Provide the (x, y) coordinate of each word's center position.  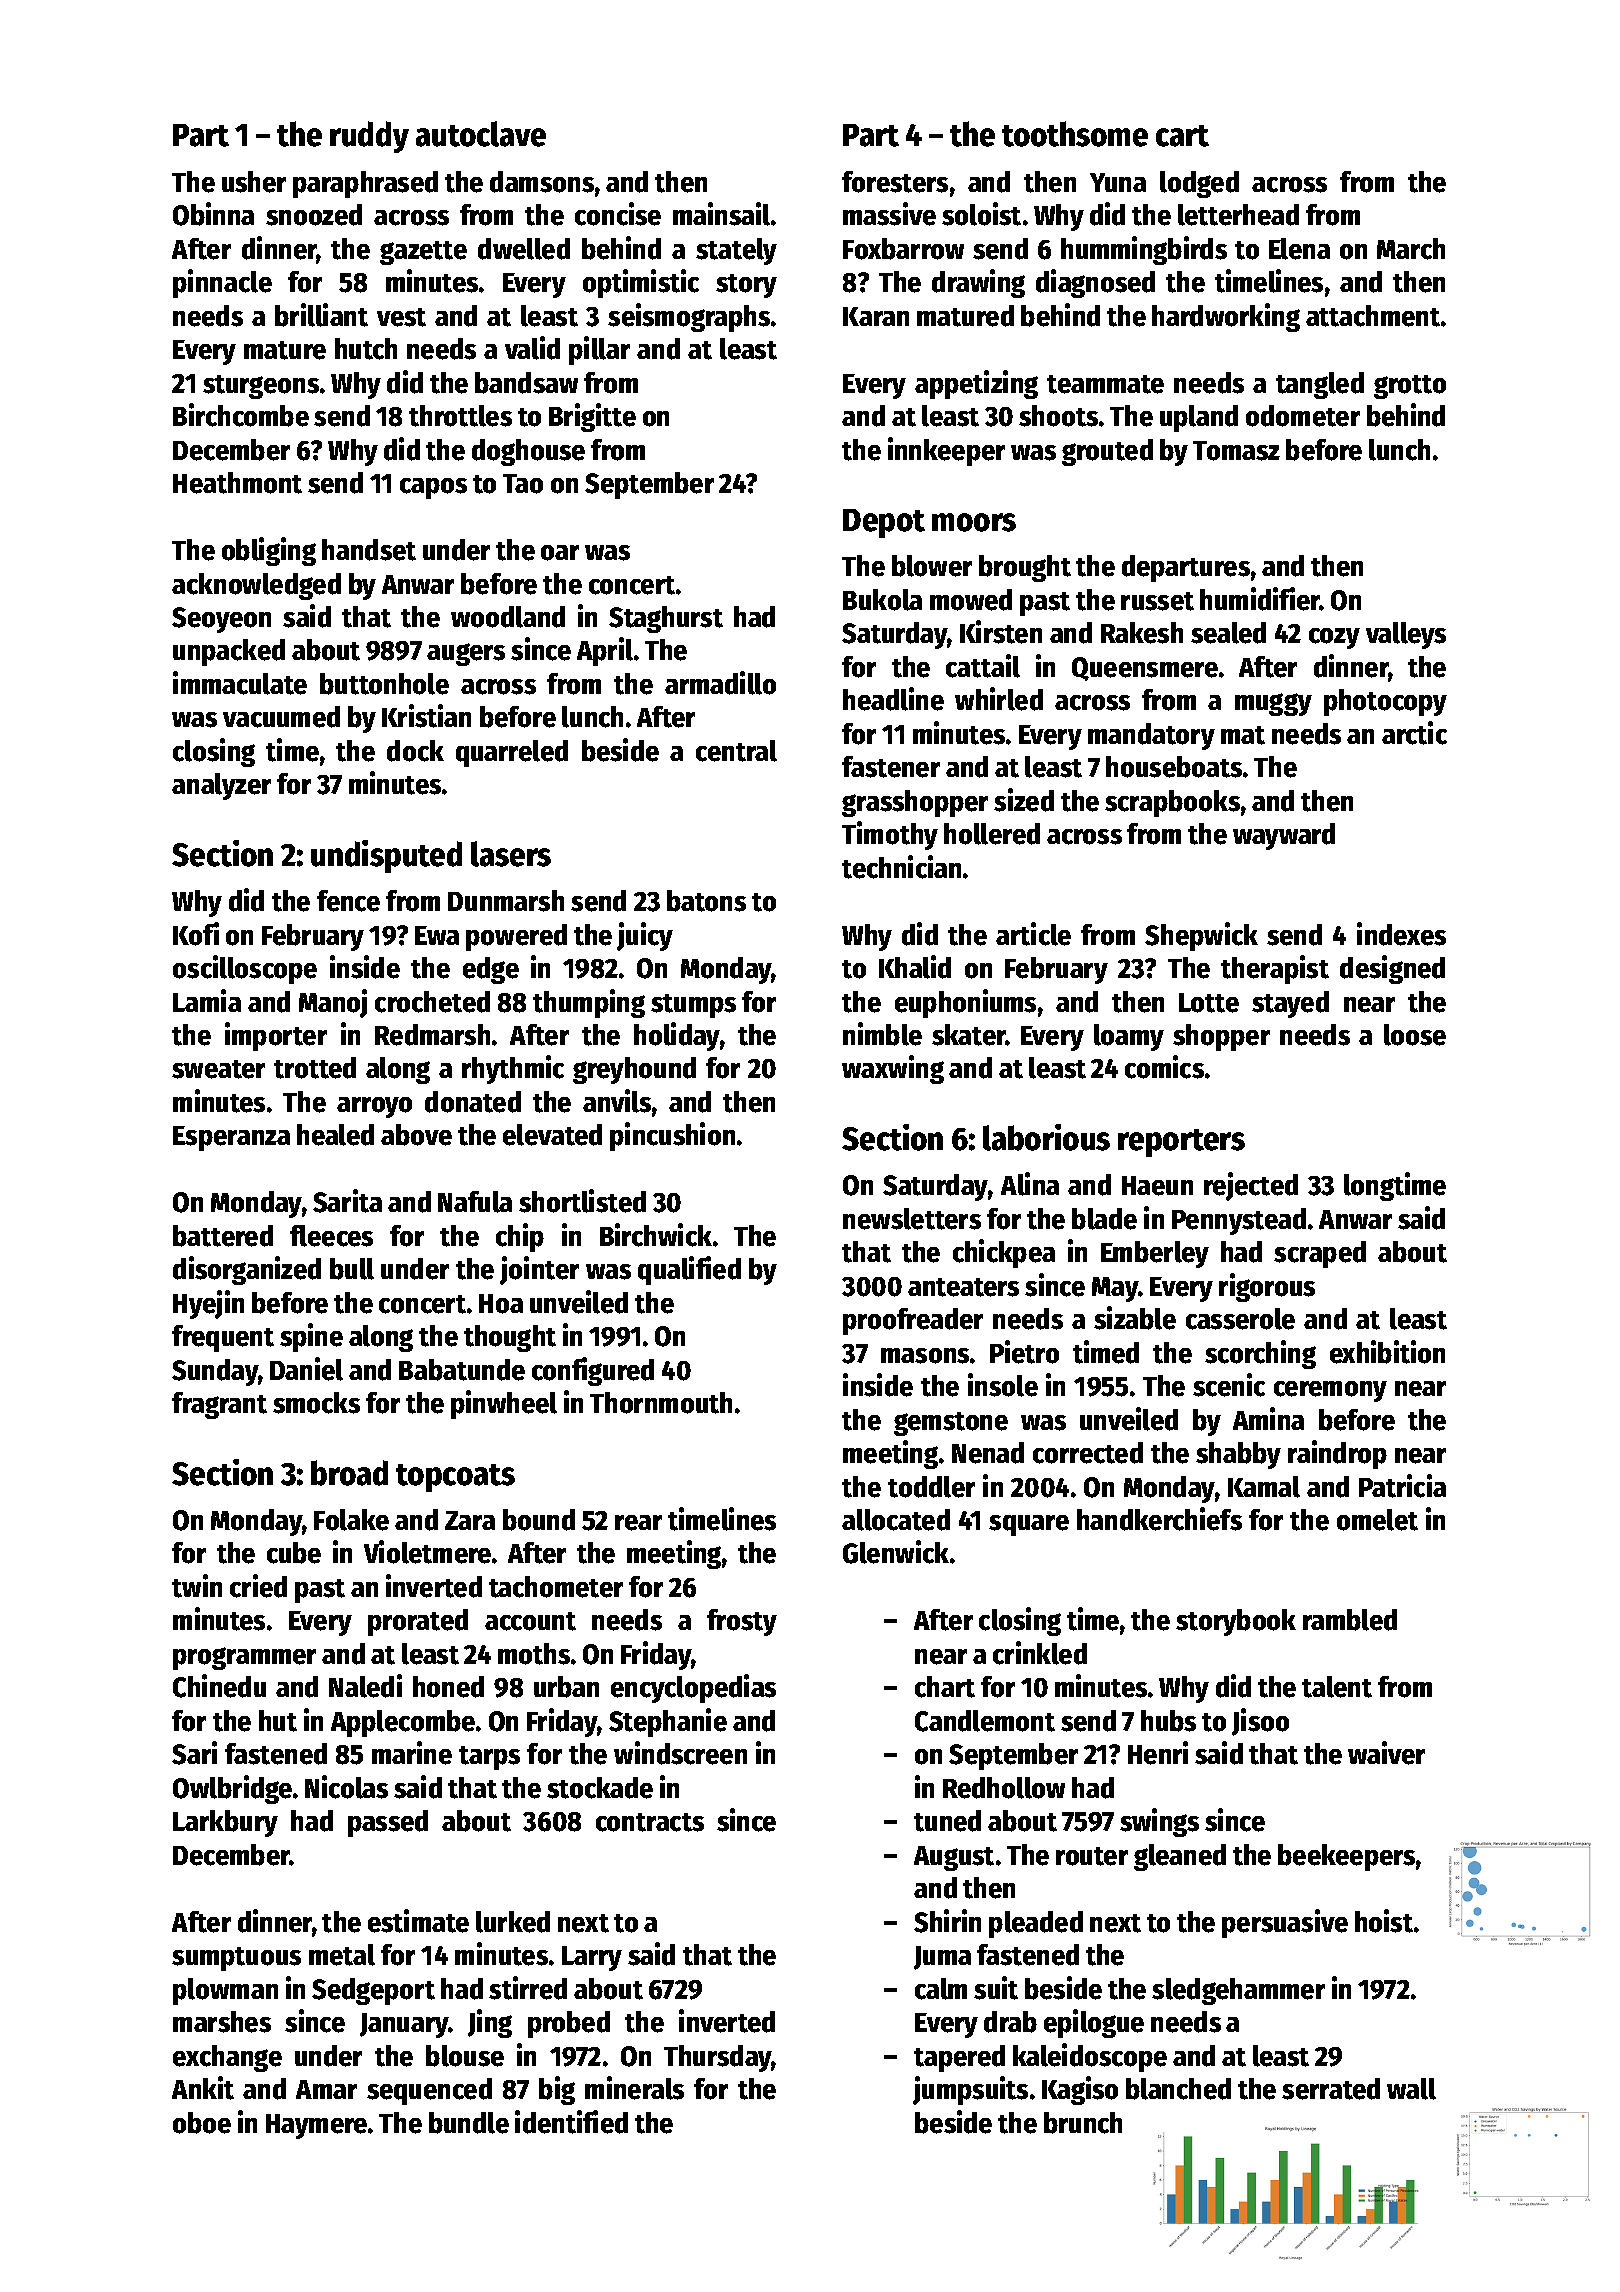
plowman (225, 1991)
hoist (1384, 1921)
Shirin (947, 1921)
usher (254, 182)
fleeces (331, 1236)
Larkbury (225, 1823)
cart (1182, 136)
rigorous (1267, 1287)
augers (466, 654)
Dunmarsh (506, 901)
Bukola (882, 600)
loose (1415, 1035)
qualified (689, 1270)
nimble (882, 1034)
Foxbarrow (903, 249)
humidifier (1260, 599)
